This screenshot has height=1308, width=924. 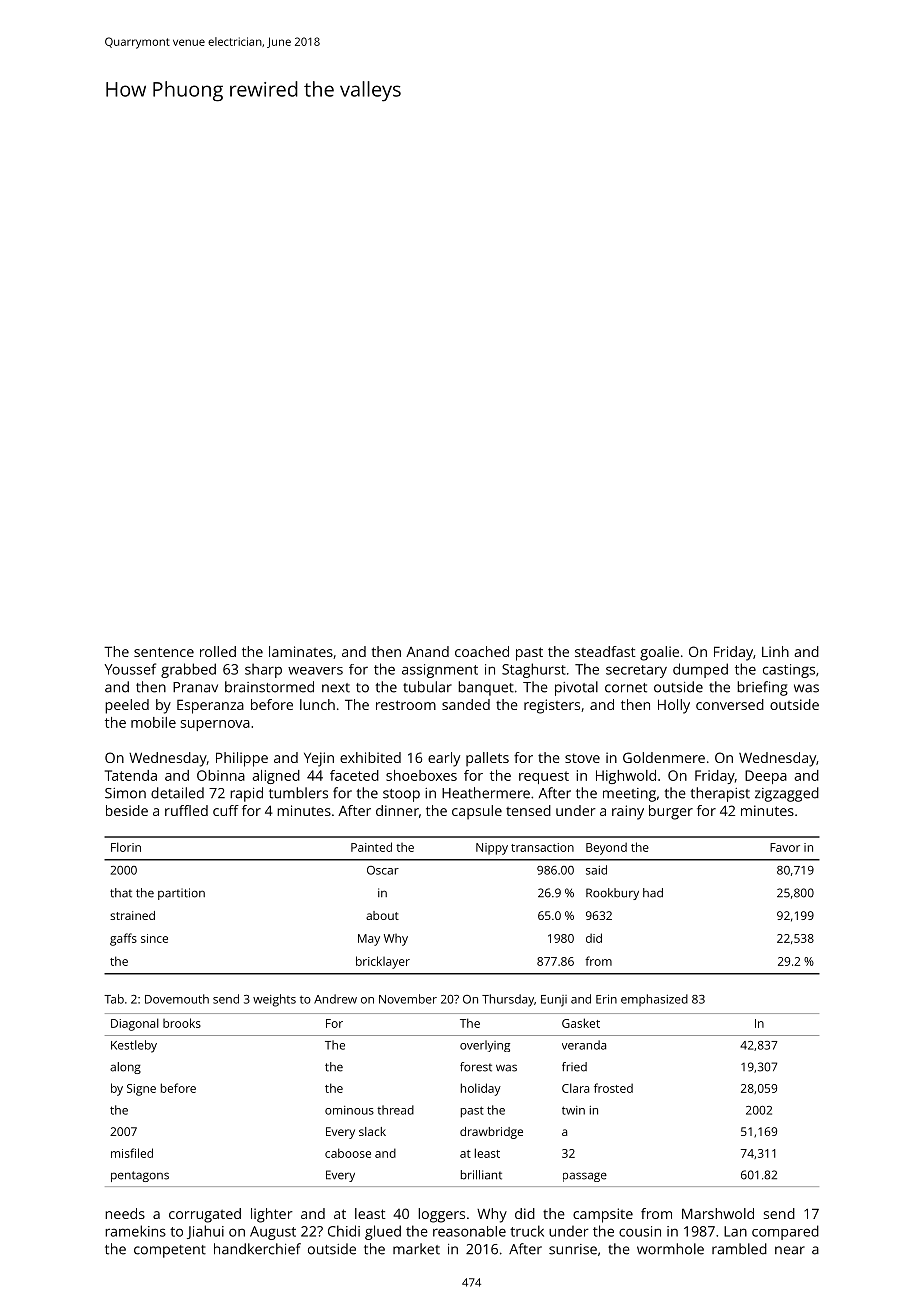 What do you see at coordinates (177, 793) in the screenshot?
I see `detailed` at bounding box center [177, 793].
